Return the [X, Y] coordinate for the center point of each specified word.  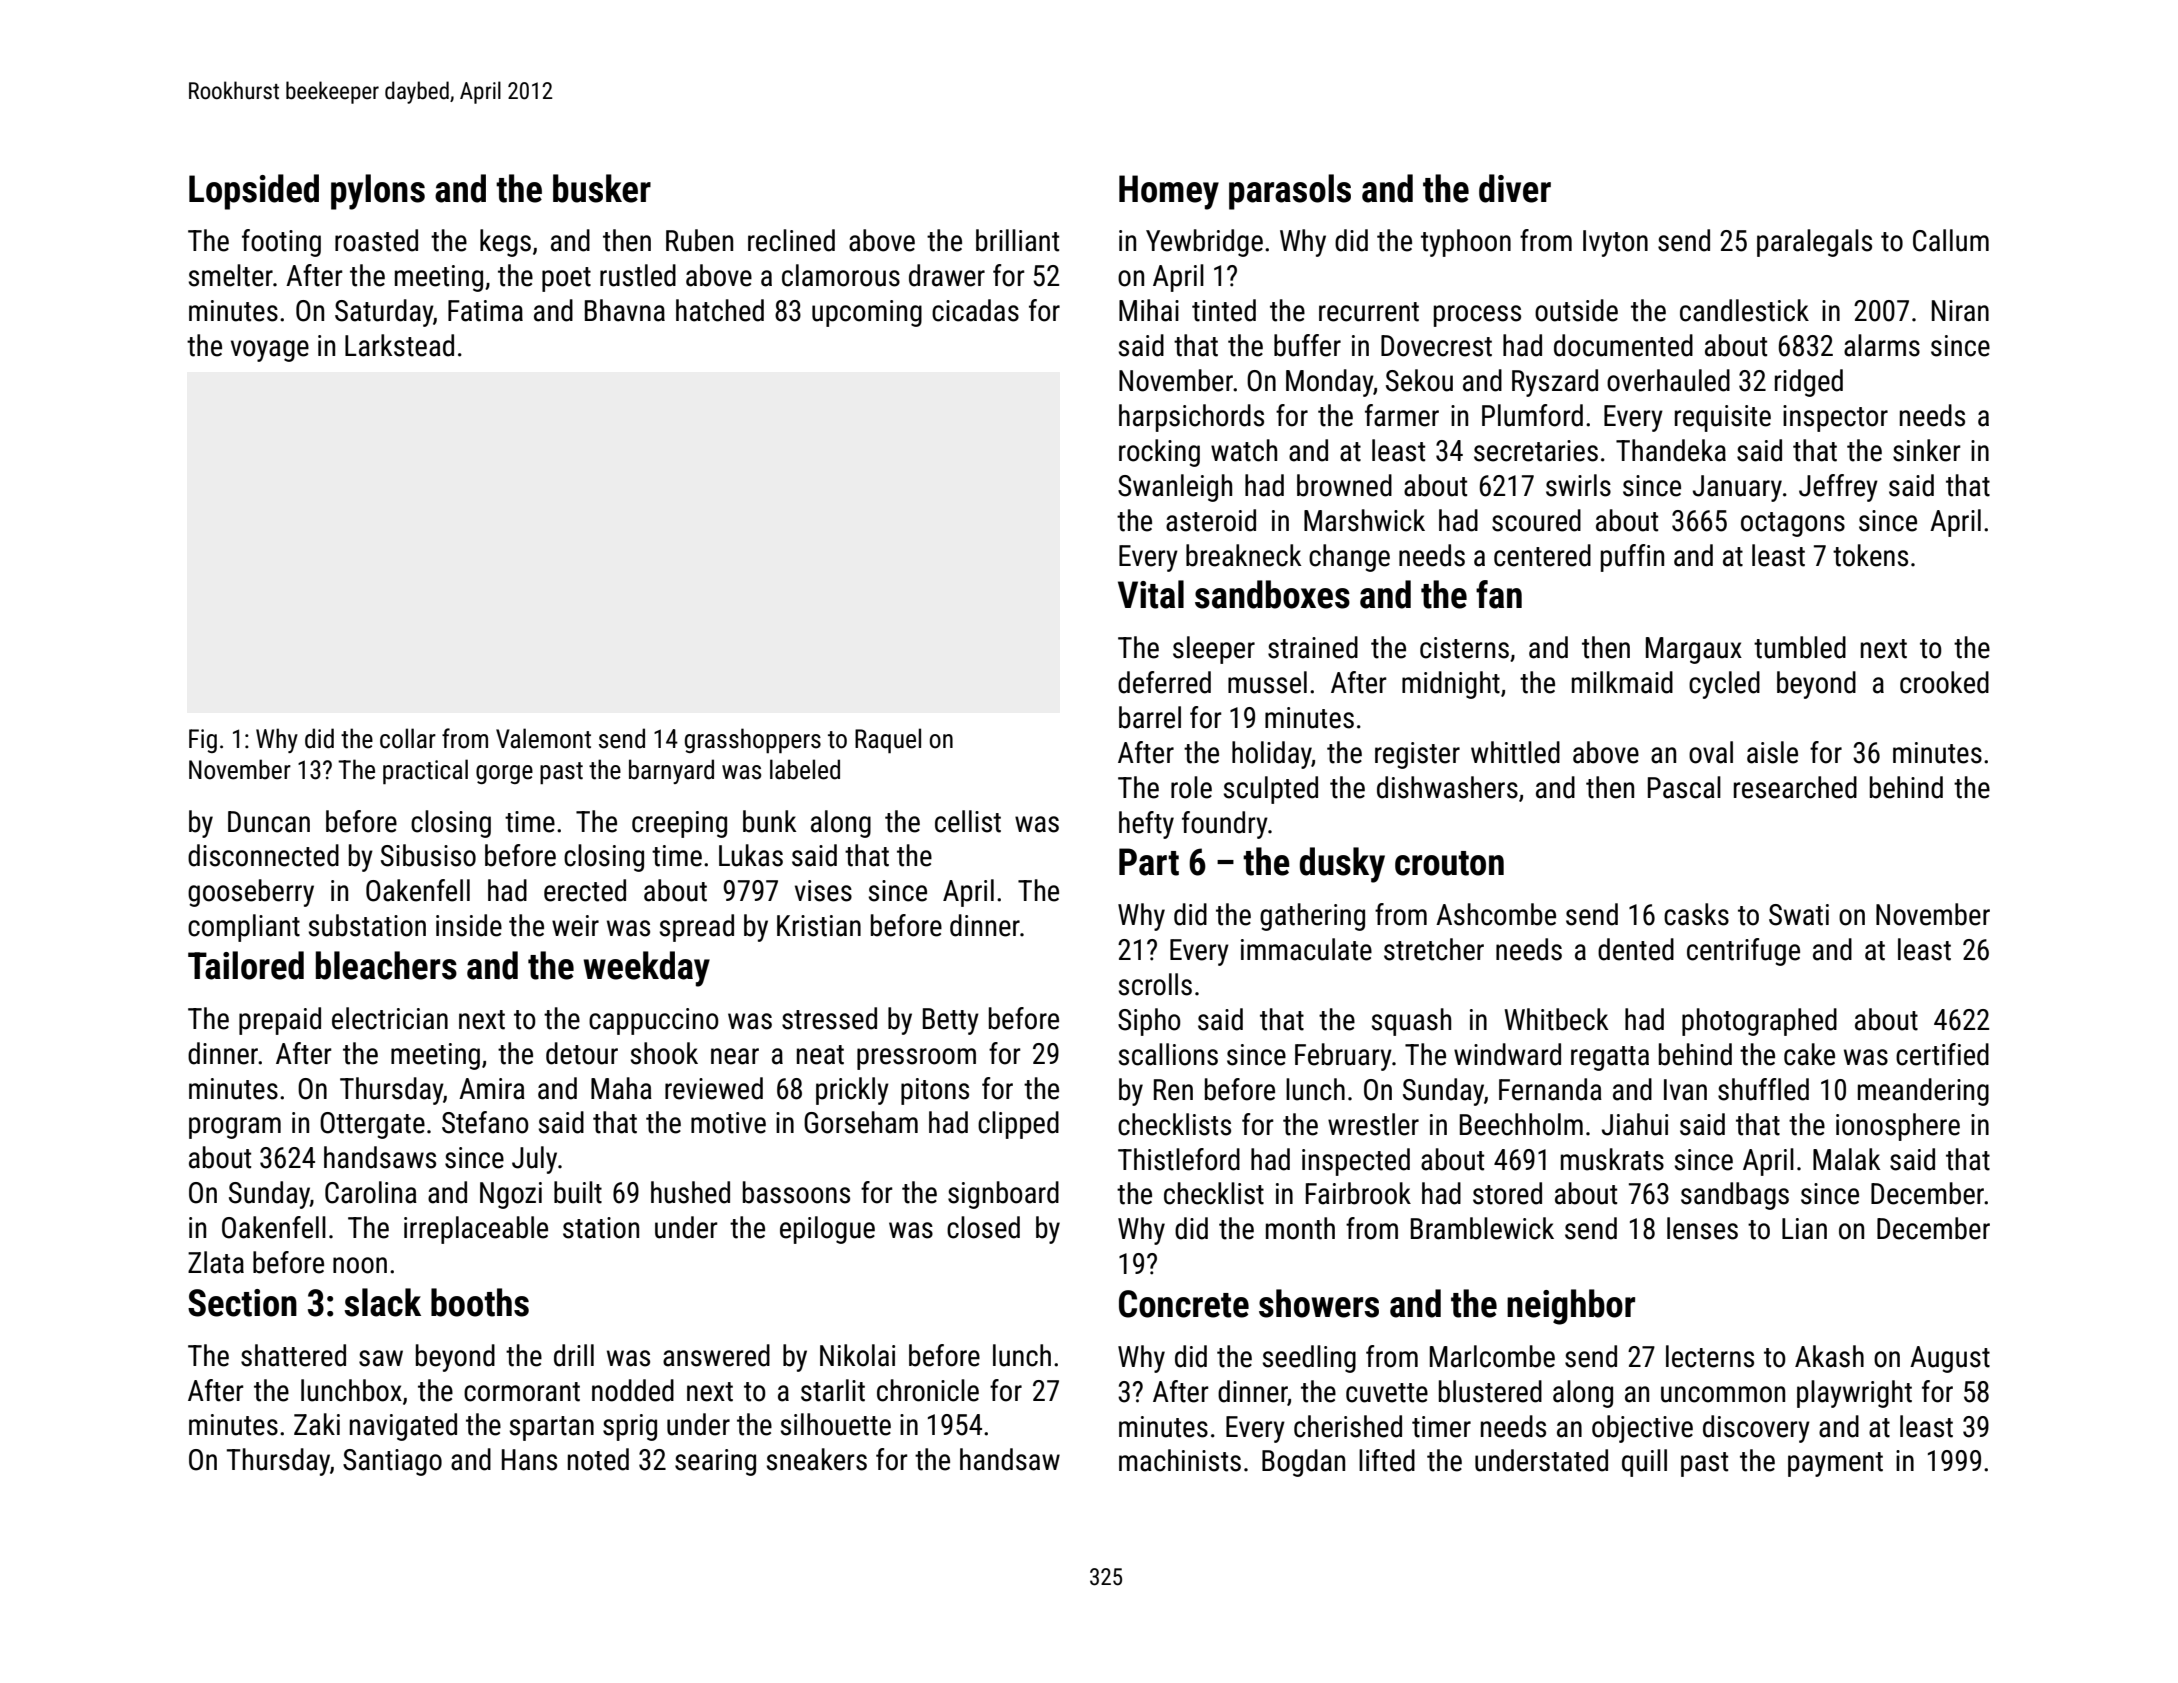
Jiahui [1635, 1124]
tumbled [1800, 647]
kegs [505, 243]
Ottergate [372, 1125]
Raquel [888, 740]
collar [408, 738]
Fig [203, 741]
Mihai [1149, 310]
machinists [1180, 1460]
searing [715, 1462]
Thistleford [1179, 1159]
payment [1835, 1464]
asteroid [1211, 520]
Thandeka [1671, 450]
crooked [1944, 682]
